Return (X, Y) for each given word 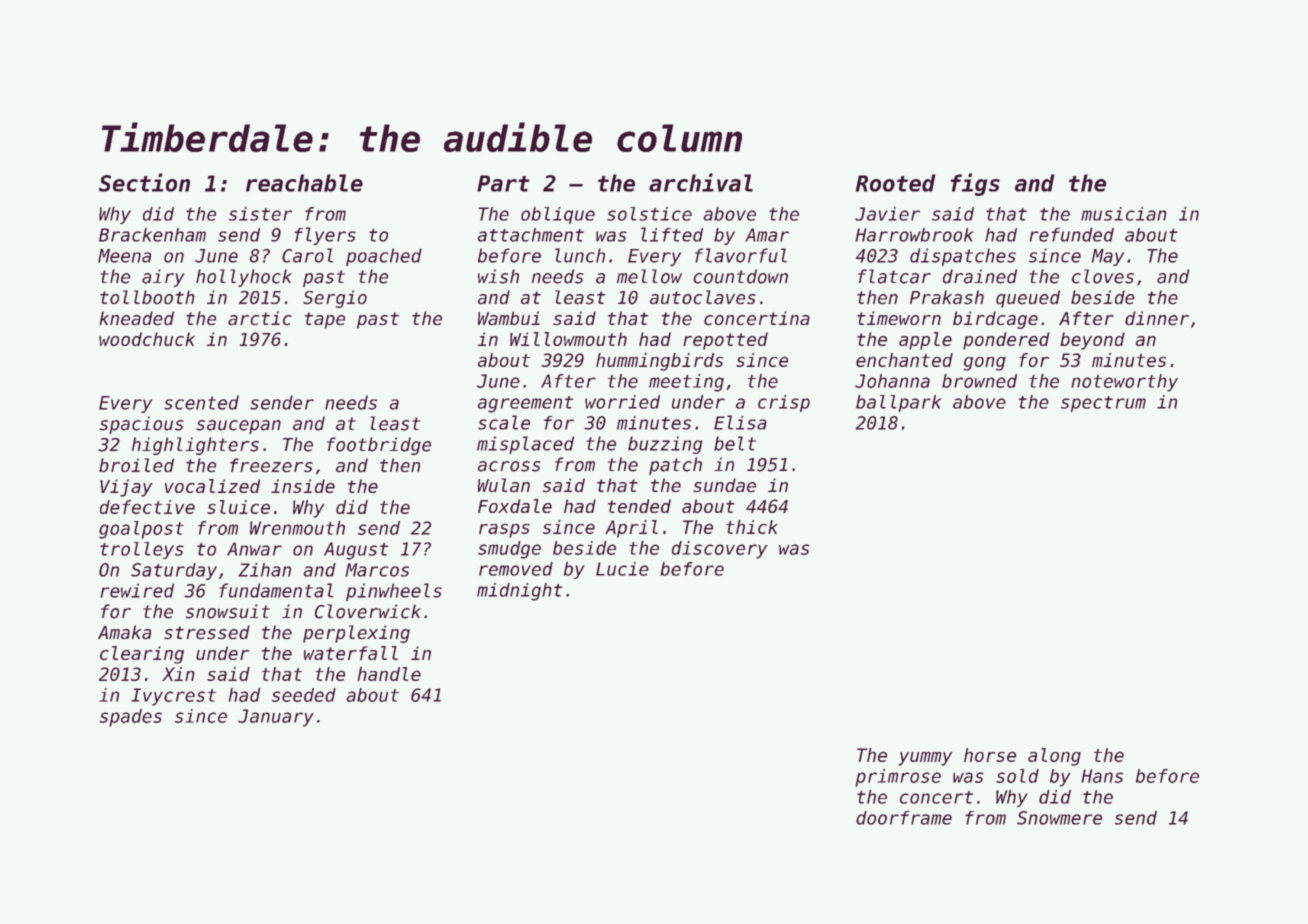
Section (144, 182)
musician (1124, 214)
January (276, 718)
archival (701, 182)
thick (752, 527)
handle (389, 674)
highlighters (195, 446)
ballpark (898, 403)
